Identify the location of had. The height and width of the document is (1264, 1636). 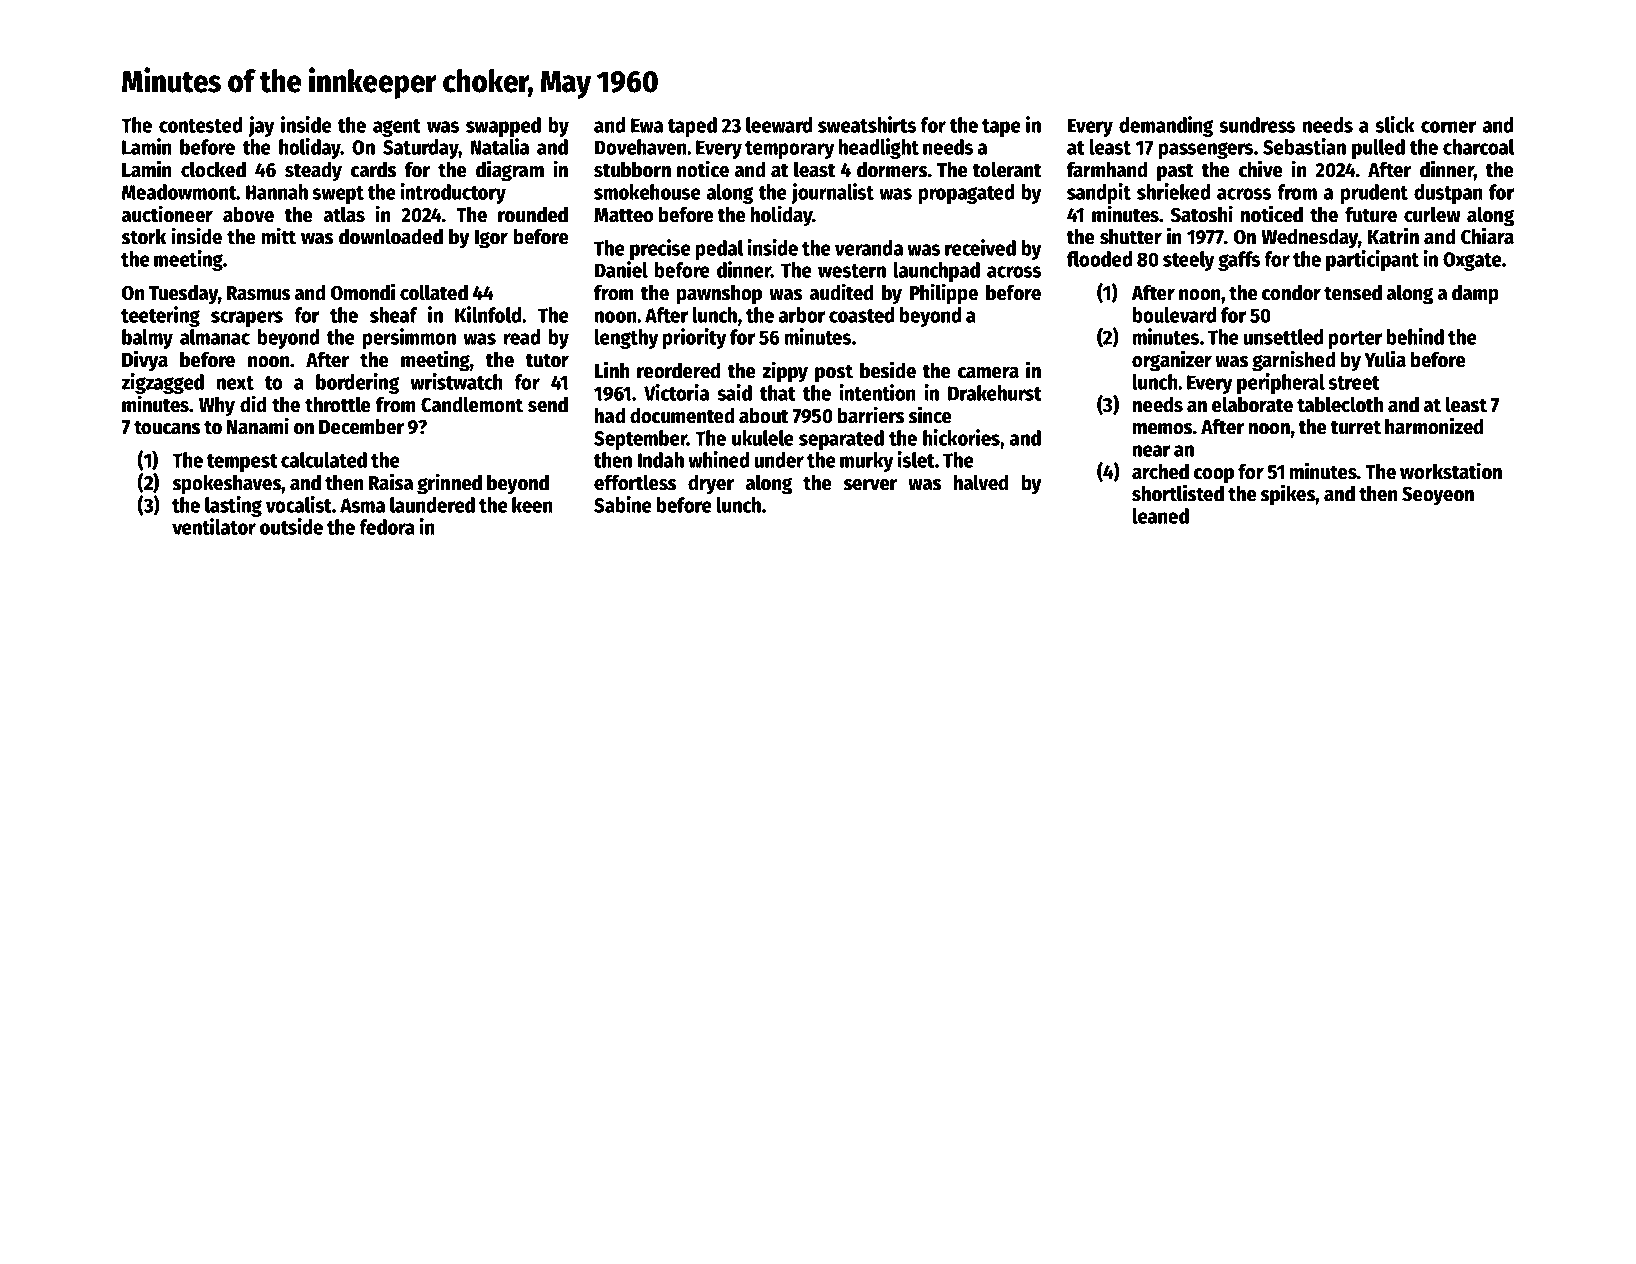
(610, 415).
